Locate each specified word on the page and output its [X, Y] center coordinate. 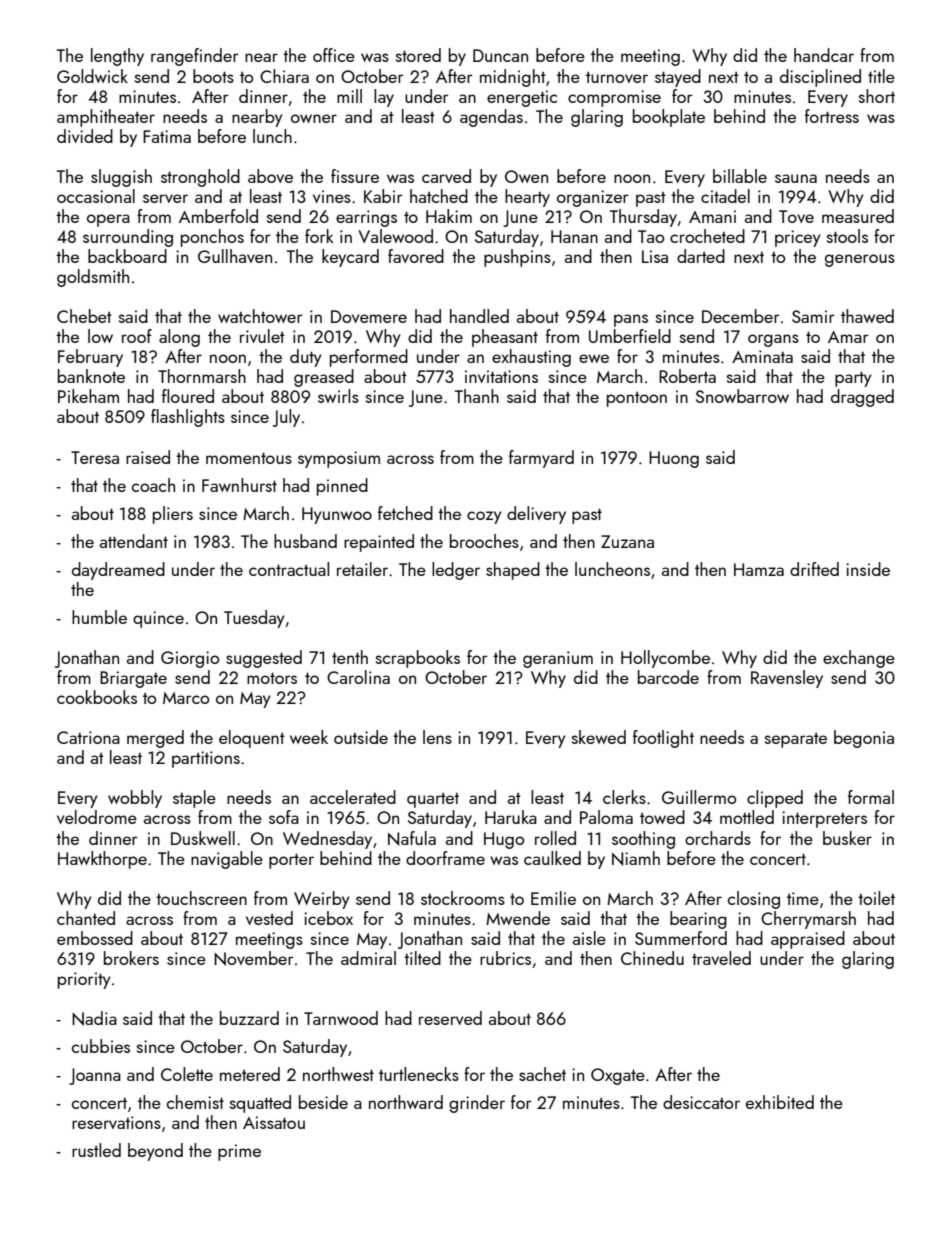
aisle [589, 938]
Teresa [95, 457]
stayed [678, 78]
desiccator [701, 1102]
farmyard [541, 459]
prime [239, 1152]
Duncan [500, 55]
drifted [814, 569]
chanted [86, 918]
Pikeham [88, 396]
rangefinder [195, 57]
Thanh [477, 396]
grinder [477, 1104]
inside [868, 569]
